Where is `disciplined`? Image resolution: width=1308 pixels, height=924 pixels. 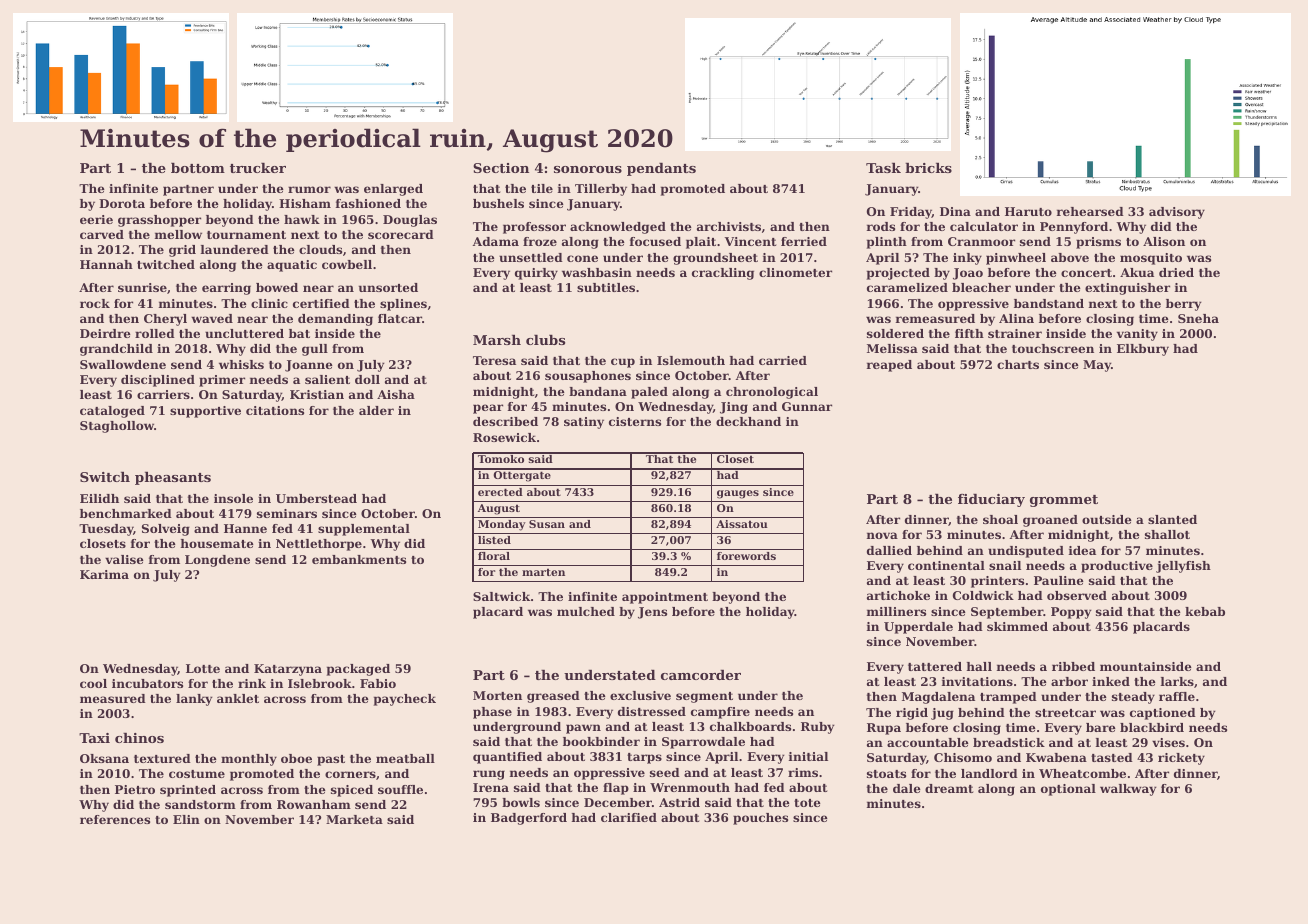
disciplined is located at coordinates (158, 381).
